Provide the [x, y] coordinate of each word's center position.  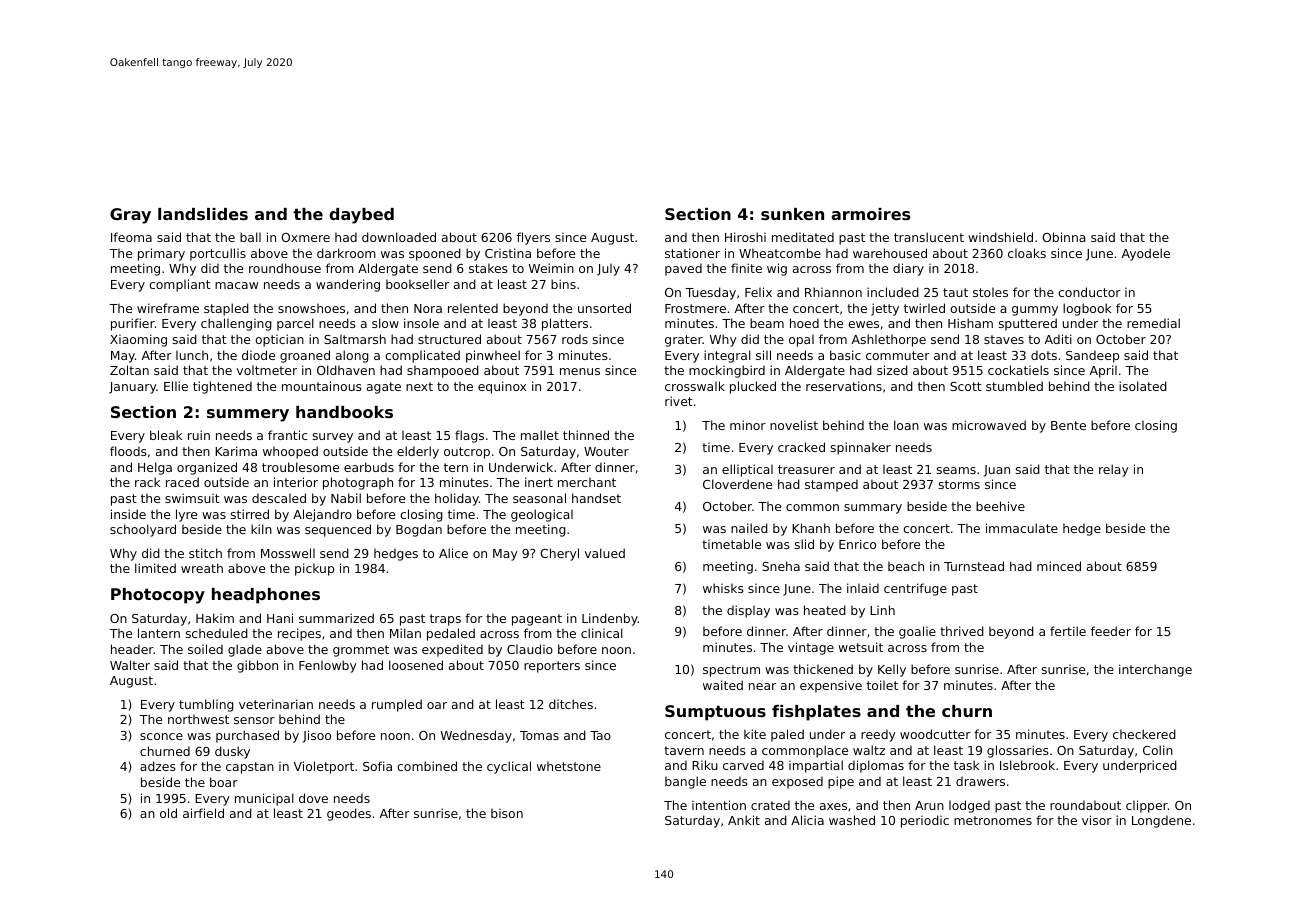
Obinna [1063, 237]
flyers [533, 238]
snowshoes [311, 308]
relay [1114, 470]
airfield [203, 813]
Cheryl [559, 554]
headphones [266, 596]
